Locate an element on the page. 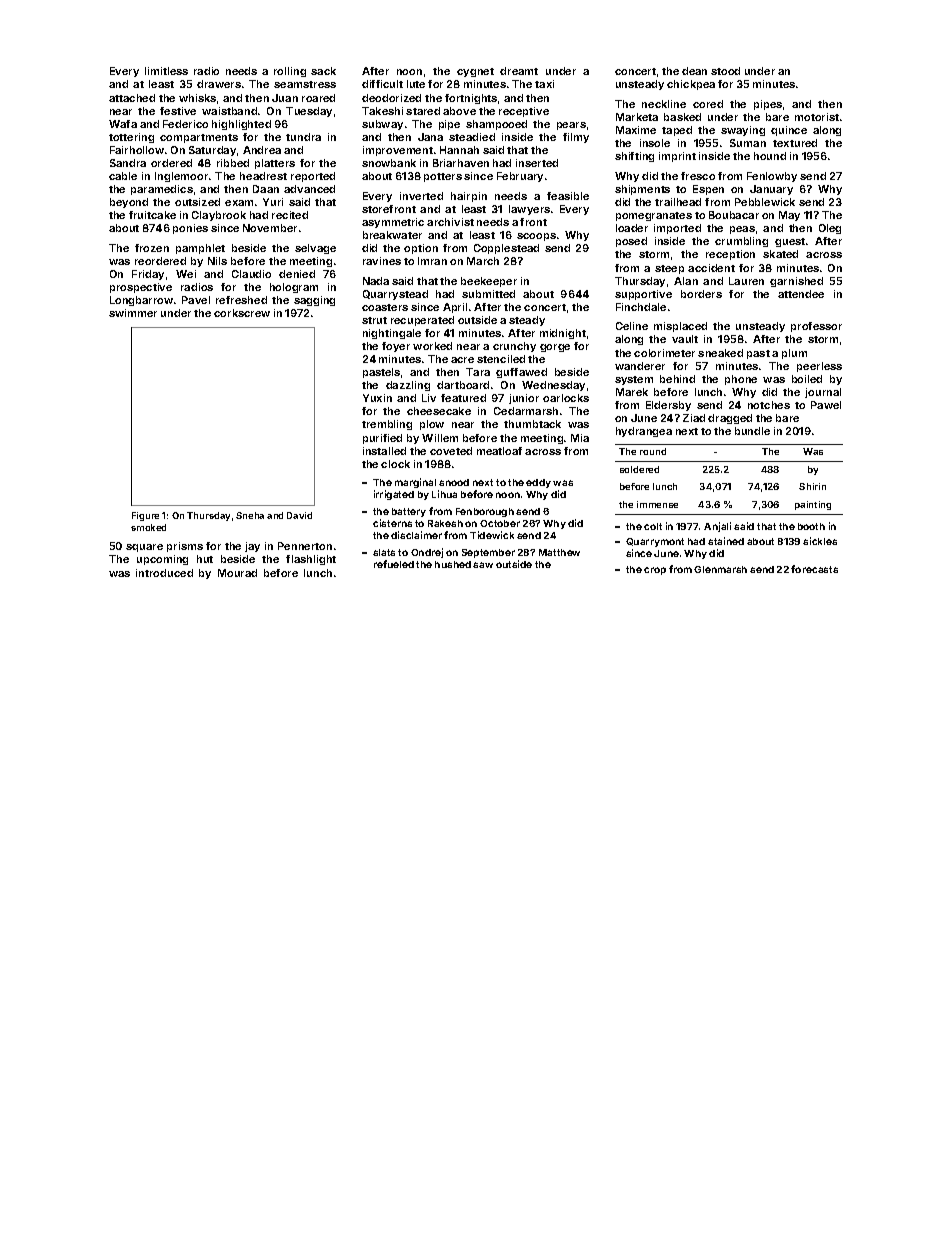 The width and height of the page is (952, 1233). foyer is located at coordinates (396, 347).
